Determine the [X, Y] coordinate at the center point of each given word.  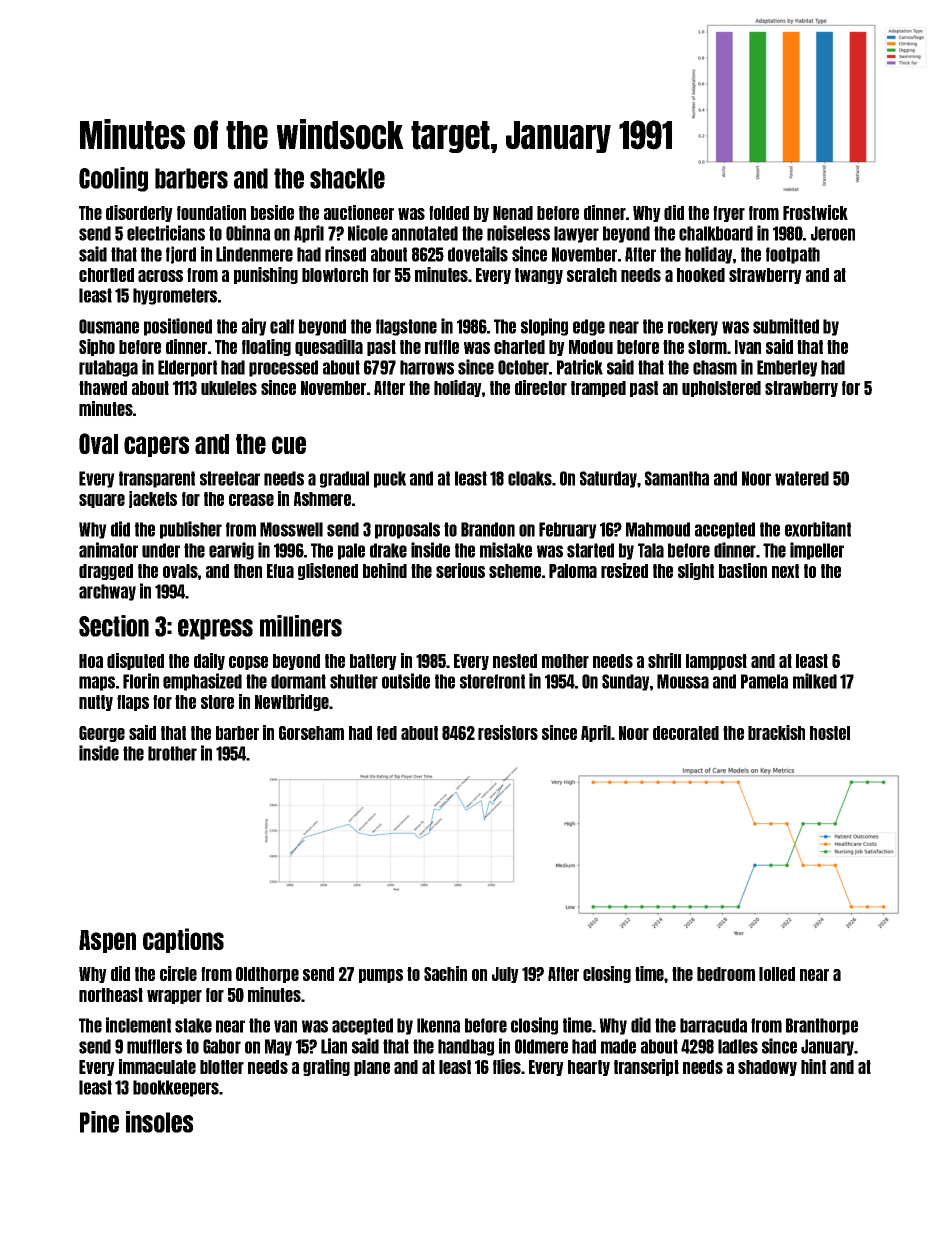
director [541, 387]
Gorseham [311, 733]
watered [802, 478]
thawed [103, 388]
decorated [686, 733]
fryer [729, 214]
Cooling [113, 179]
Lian [334, 1046]
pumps [381, 976]
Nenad [513, 213]
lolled [777, 974]
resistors [508, 732]
